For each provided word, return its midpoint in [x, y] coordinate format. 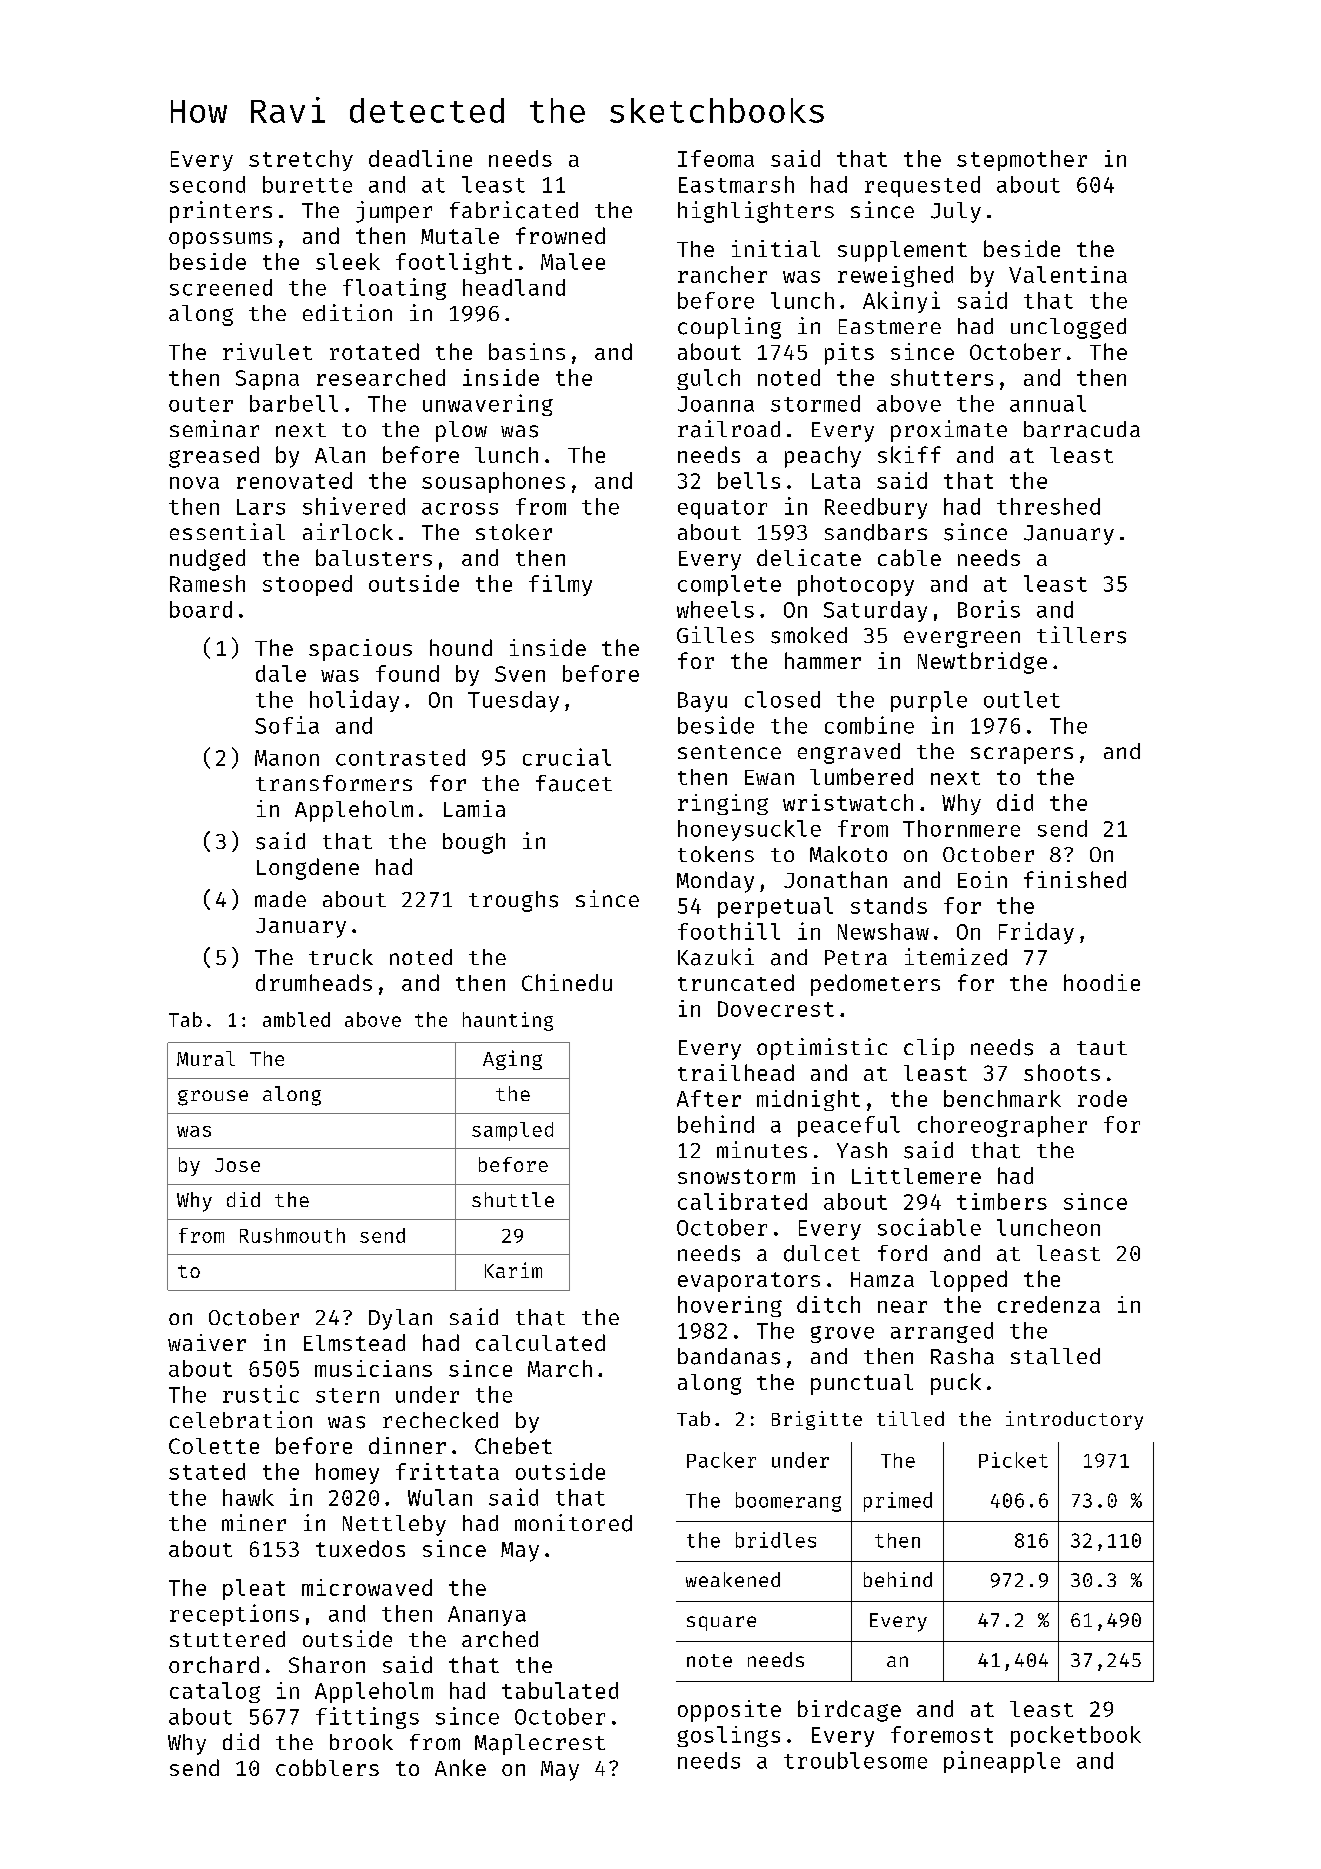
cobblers [327, 1767]
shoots [1062, 1072]
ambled [296, 1019]
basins [527, 351]
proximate [949, 431]
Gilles [715, 634]
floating [394, 289]
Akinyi [901, 302]
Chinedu [567, 982]
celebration [241, 1419]
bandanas [729, 1356]
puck [956, 1384]
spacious [360, 650]
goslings [728, 1736]
